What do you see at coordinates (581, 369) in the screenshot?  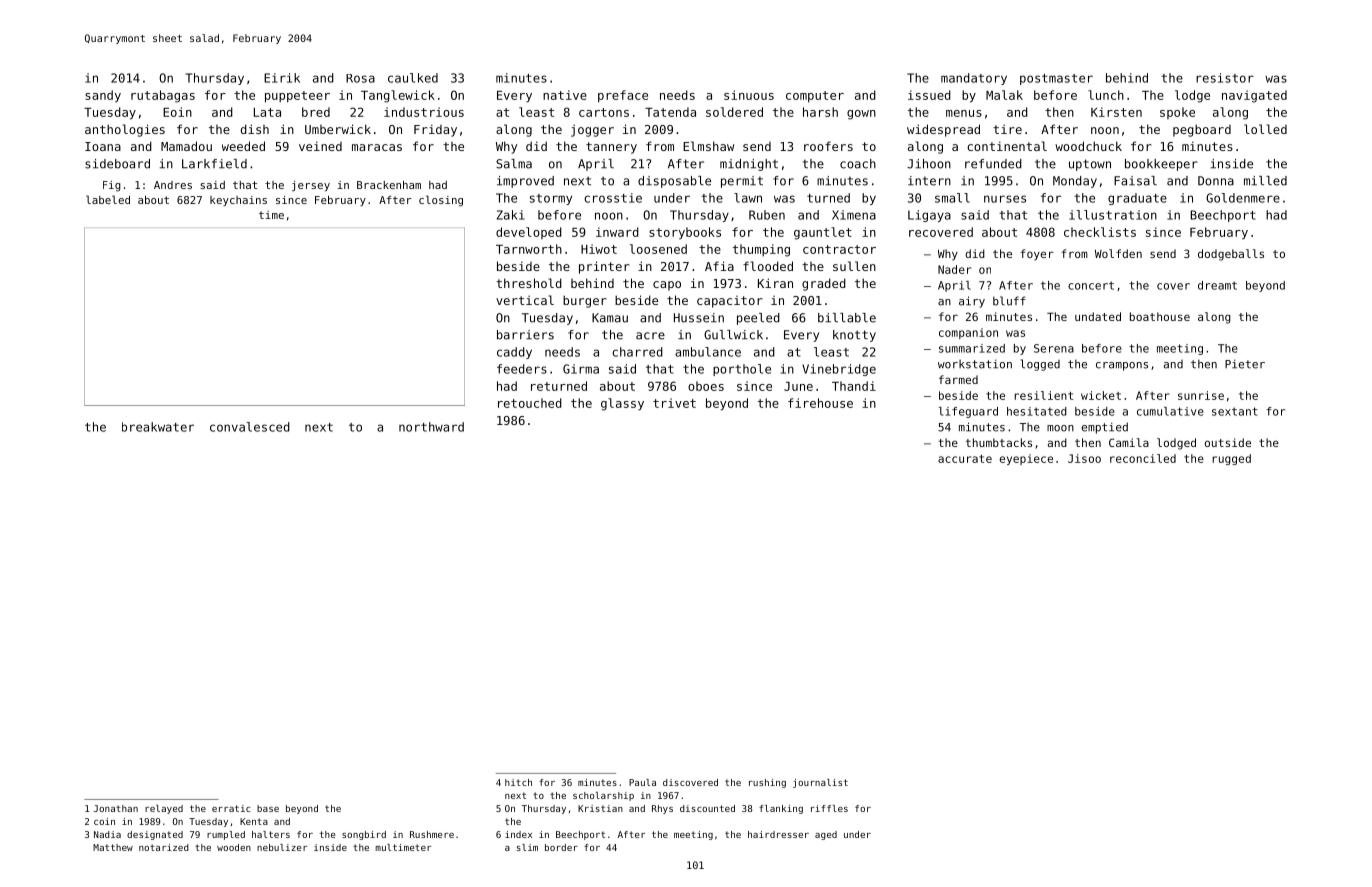 I see `Girma` at bounding box center [581, 369].
